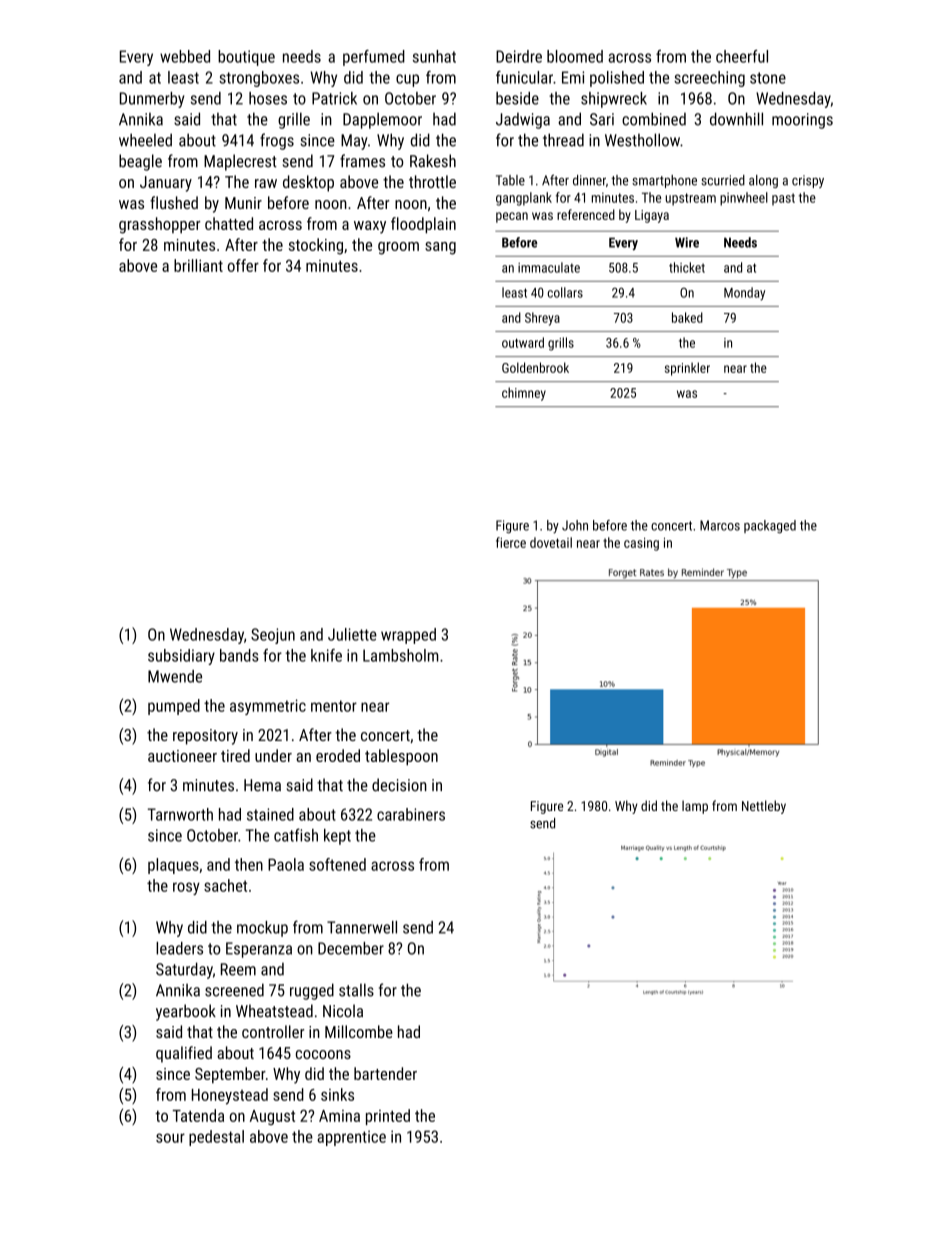 The width and height of the document is (952, 1233). What do you see at coordinates (388, 1117) in the document?
I see `printed` at bounding box center [388, 1117].
